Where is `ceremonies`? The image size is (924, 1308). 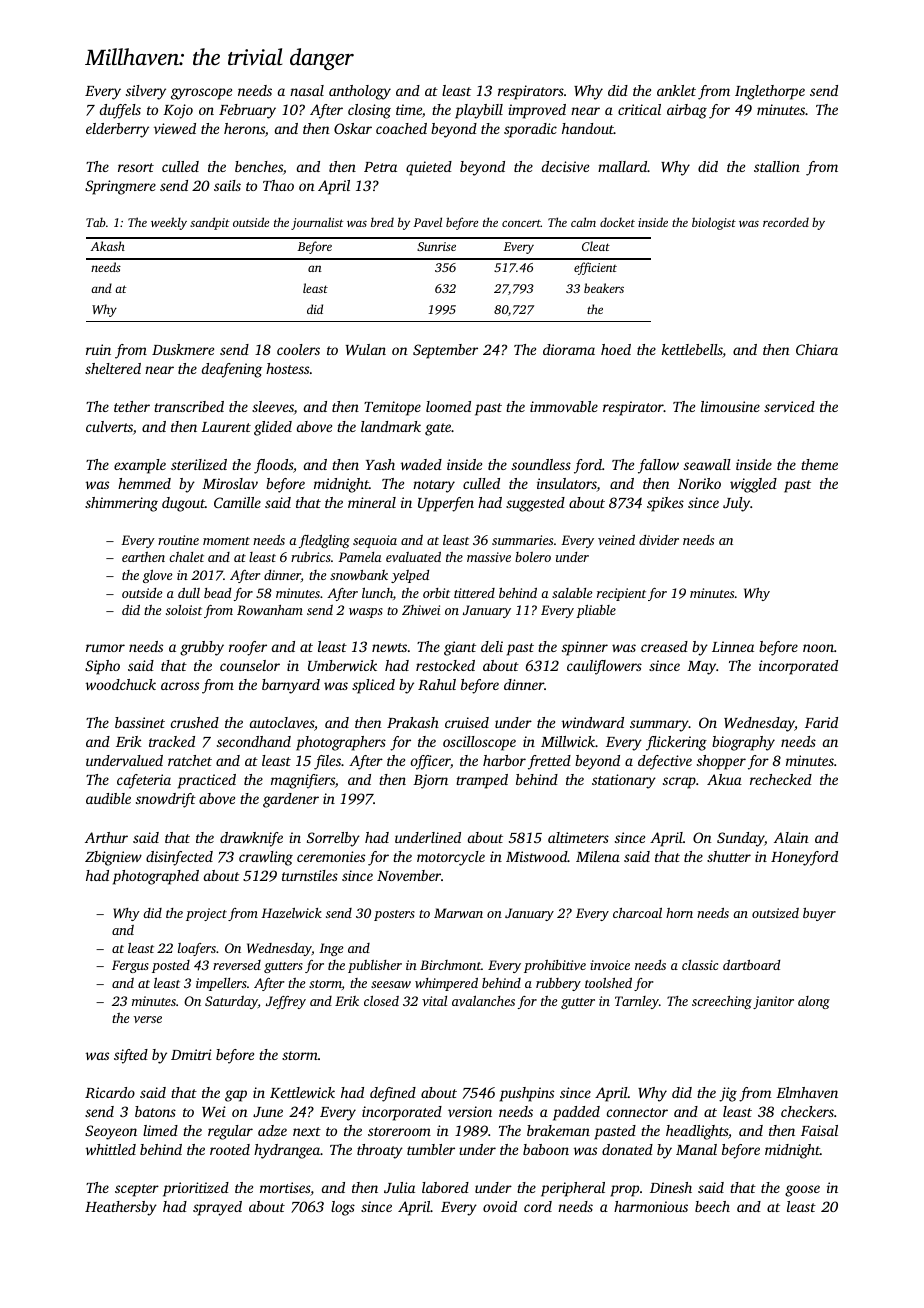
ceremonies is located at coordinates (331, 856).
